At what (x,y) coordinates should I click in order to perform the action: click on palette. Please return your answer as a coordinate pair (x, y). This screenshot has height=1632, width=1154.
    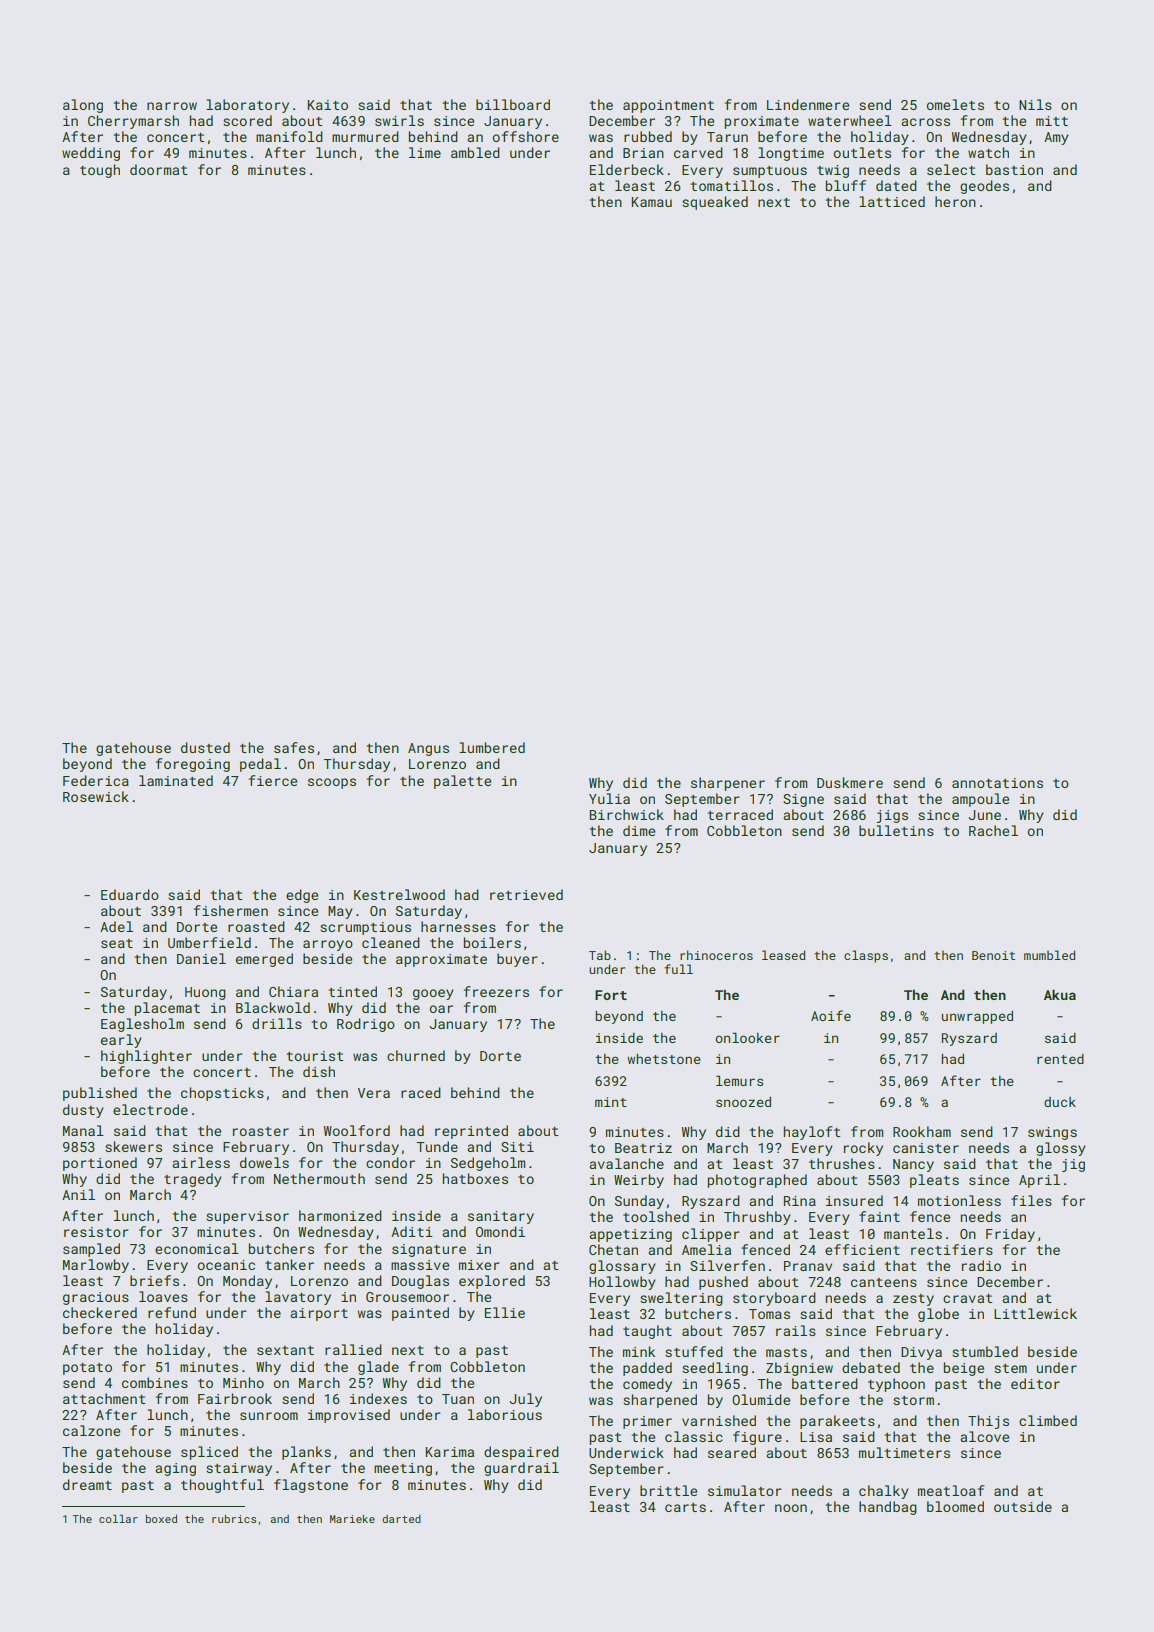
    Looking at the image, I should click on (462, 782).
